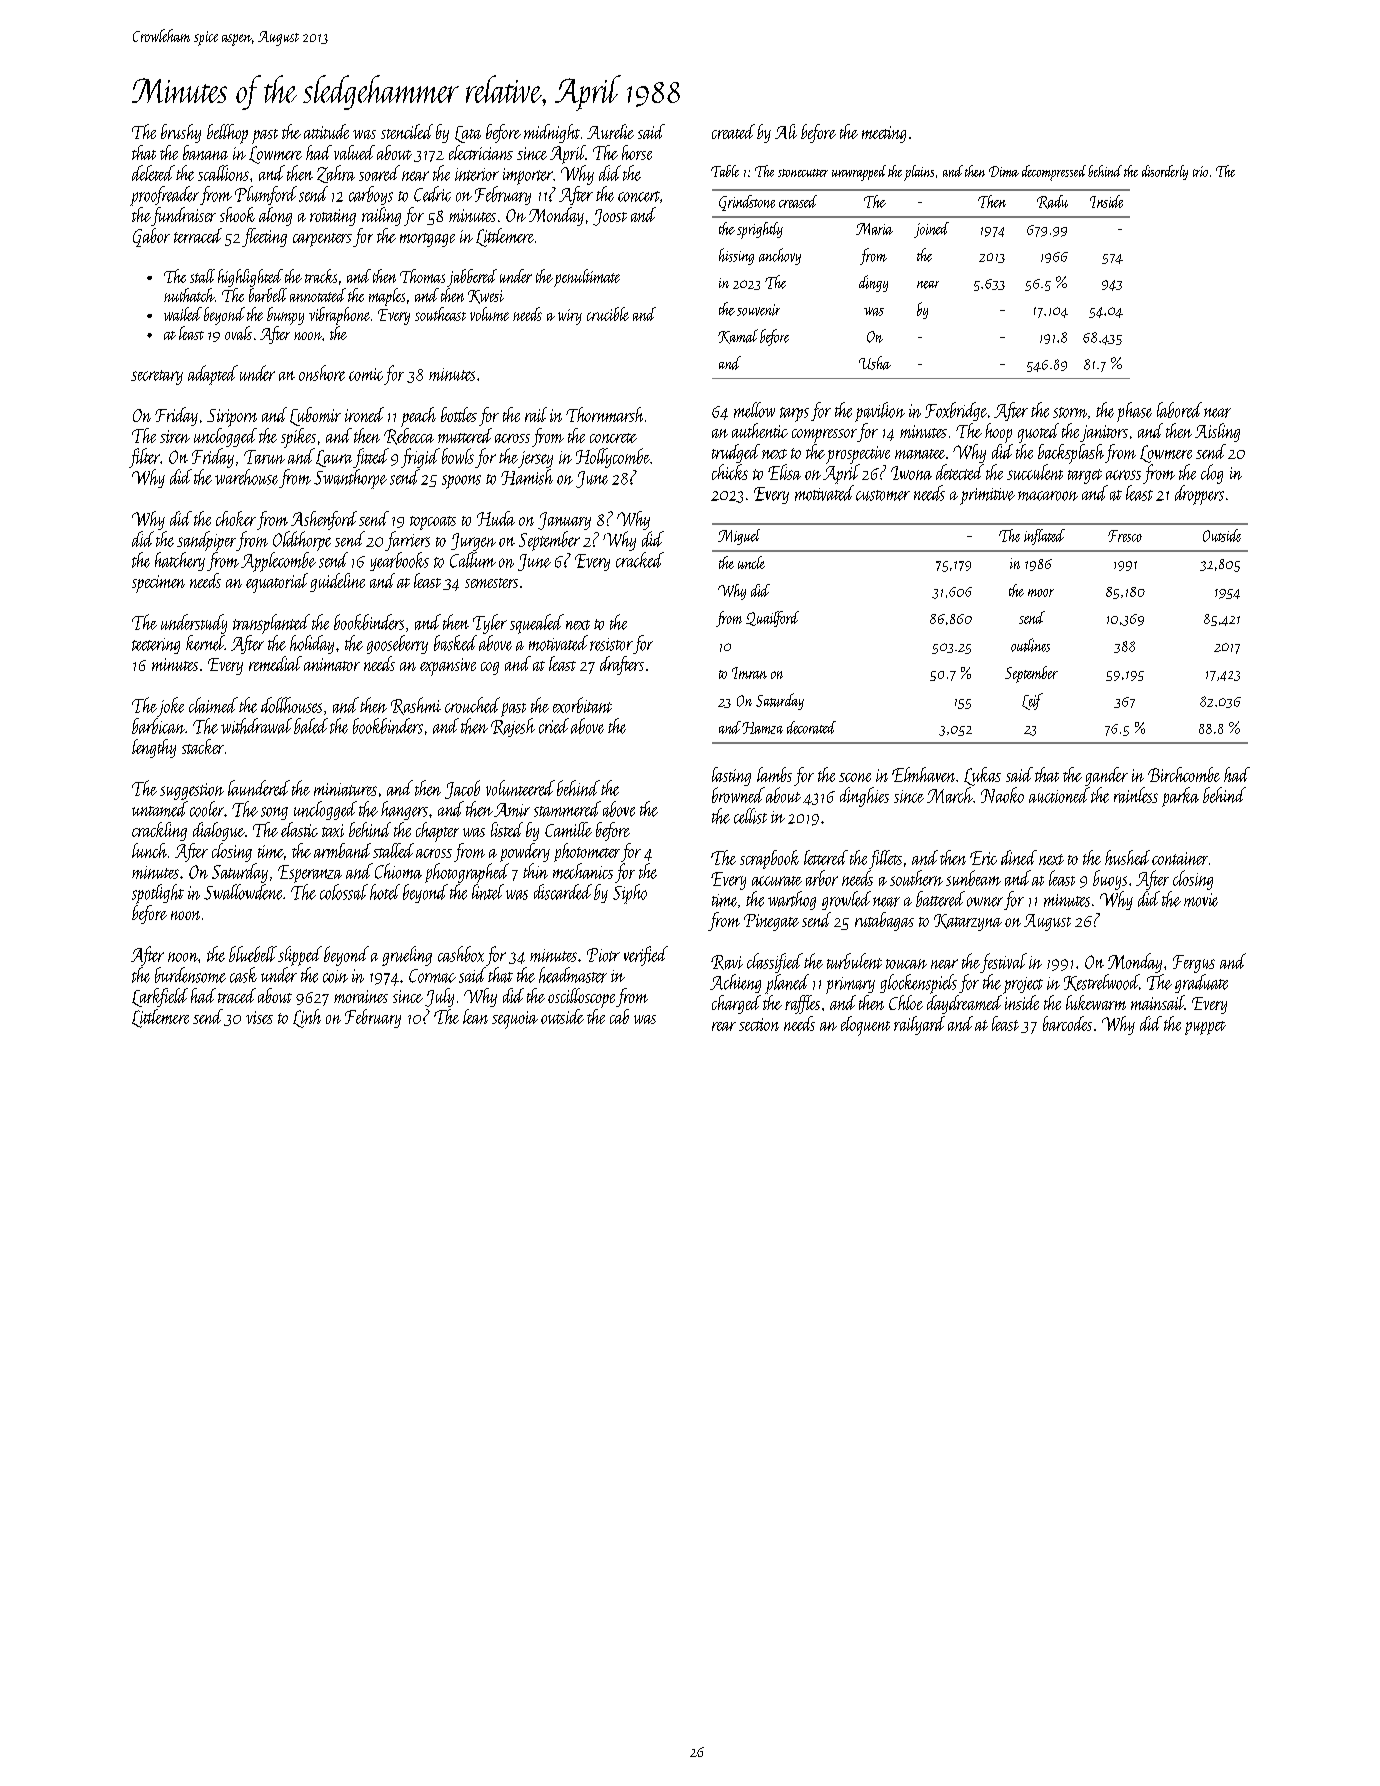  I want to click on Dima, so click(1004, 171).
